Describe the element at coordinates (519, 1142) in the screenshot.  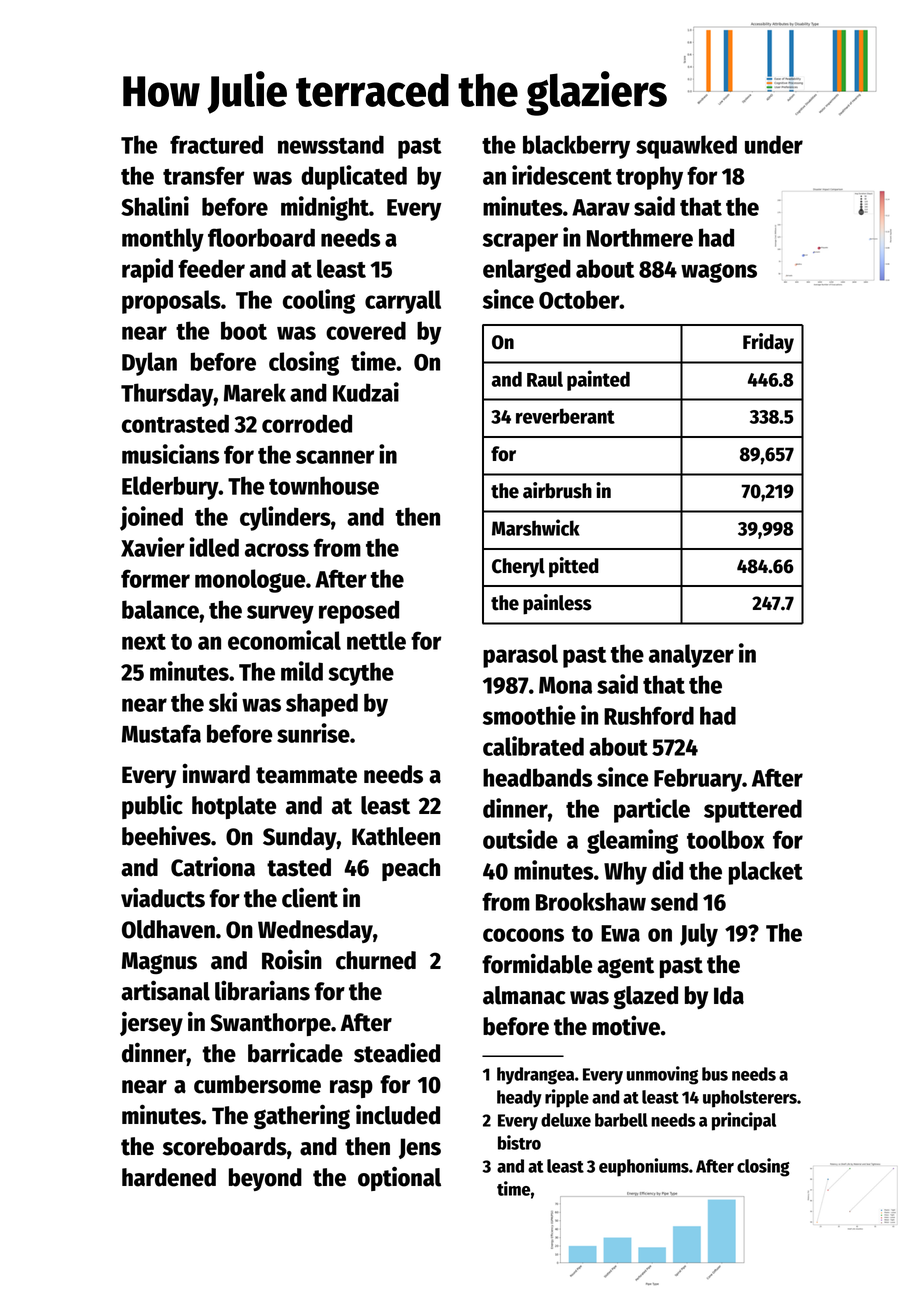
I see `bistro` at that location.
